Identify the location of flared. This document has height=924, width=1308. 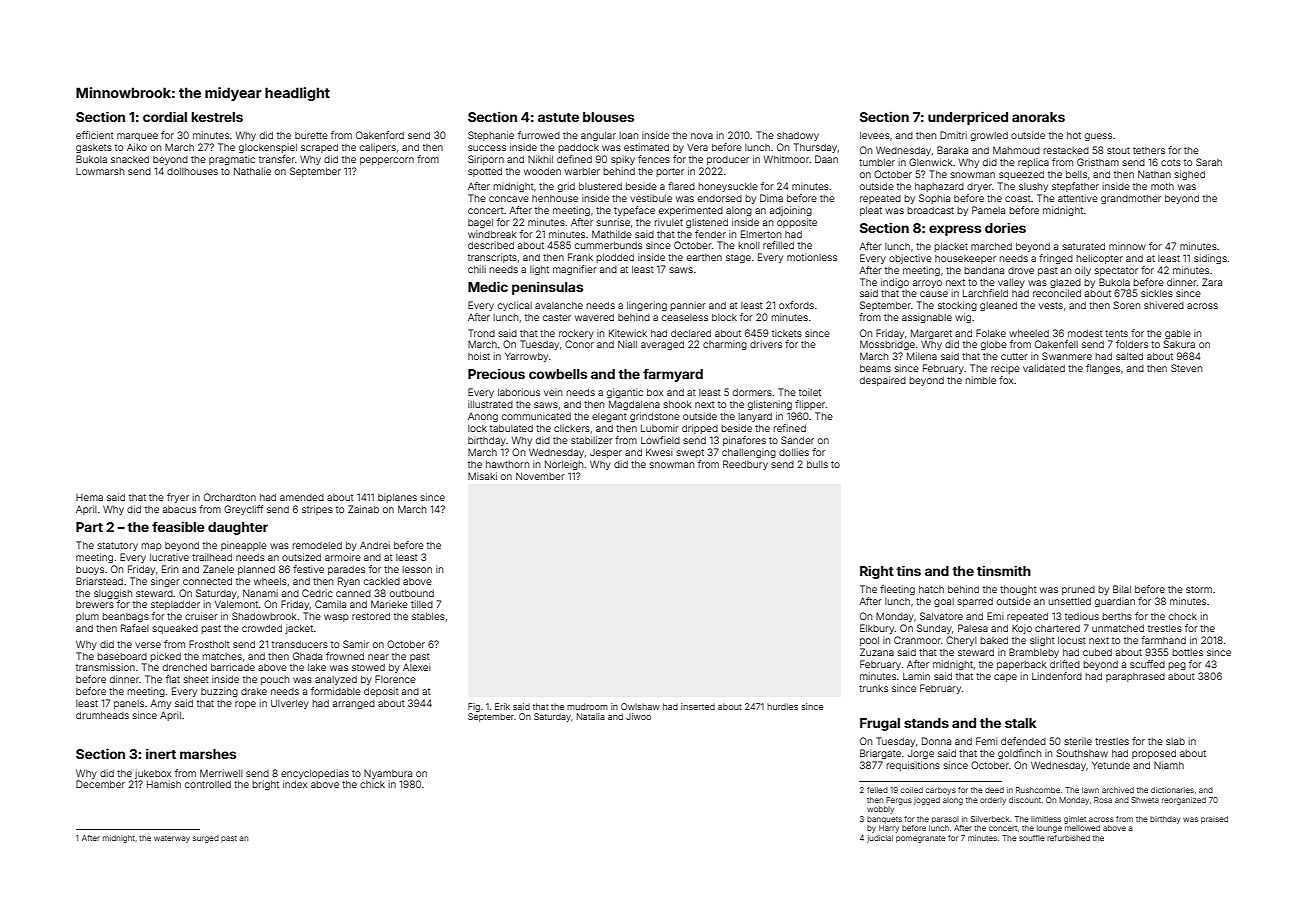
(681, 186).
